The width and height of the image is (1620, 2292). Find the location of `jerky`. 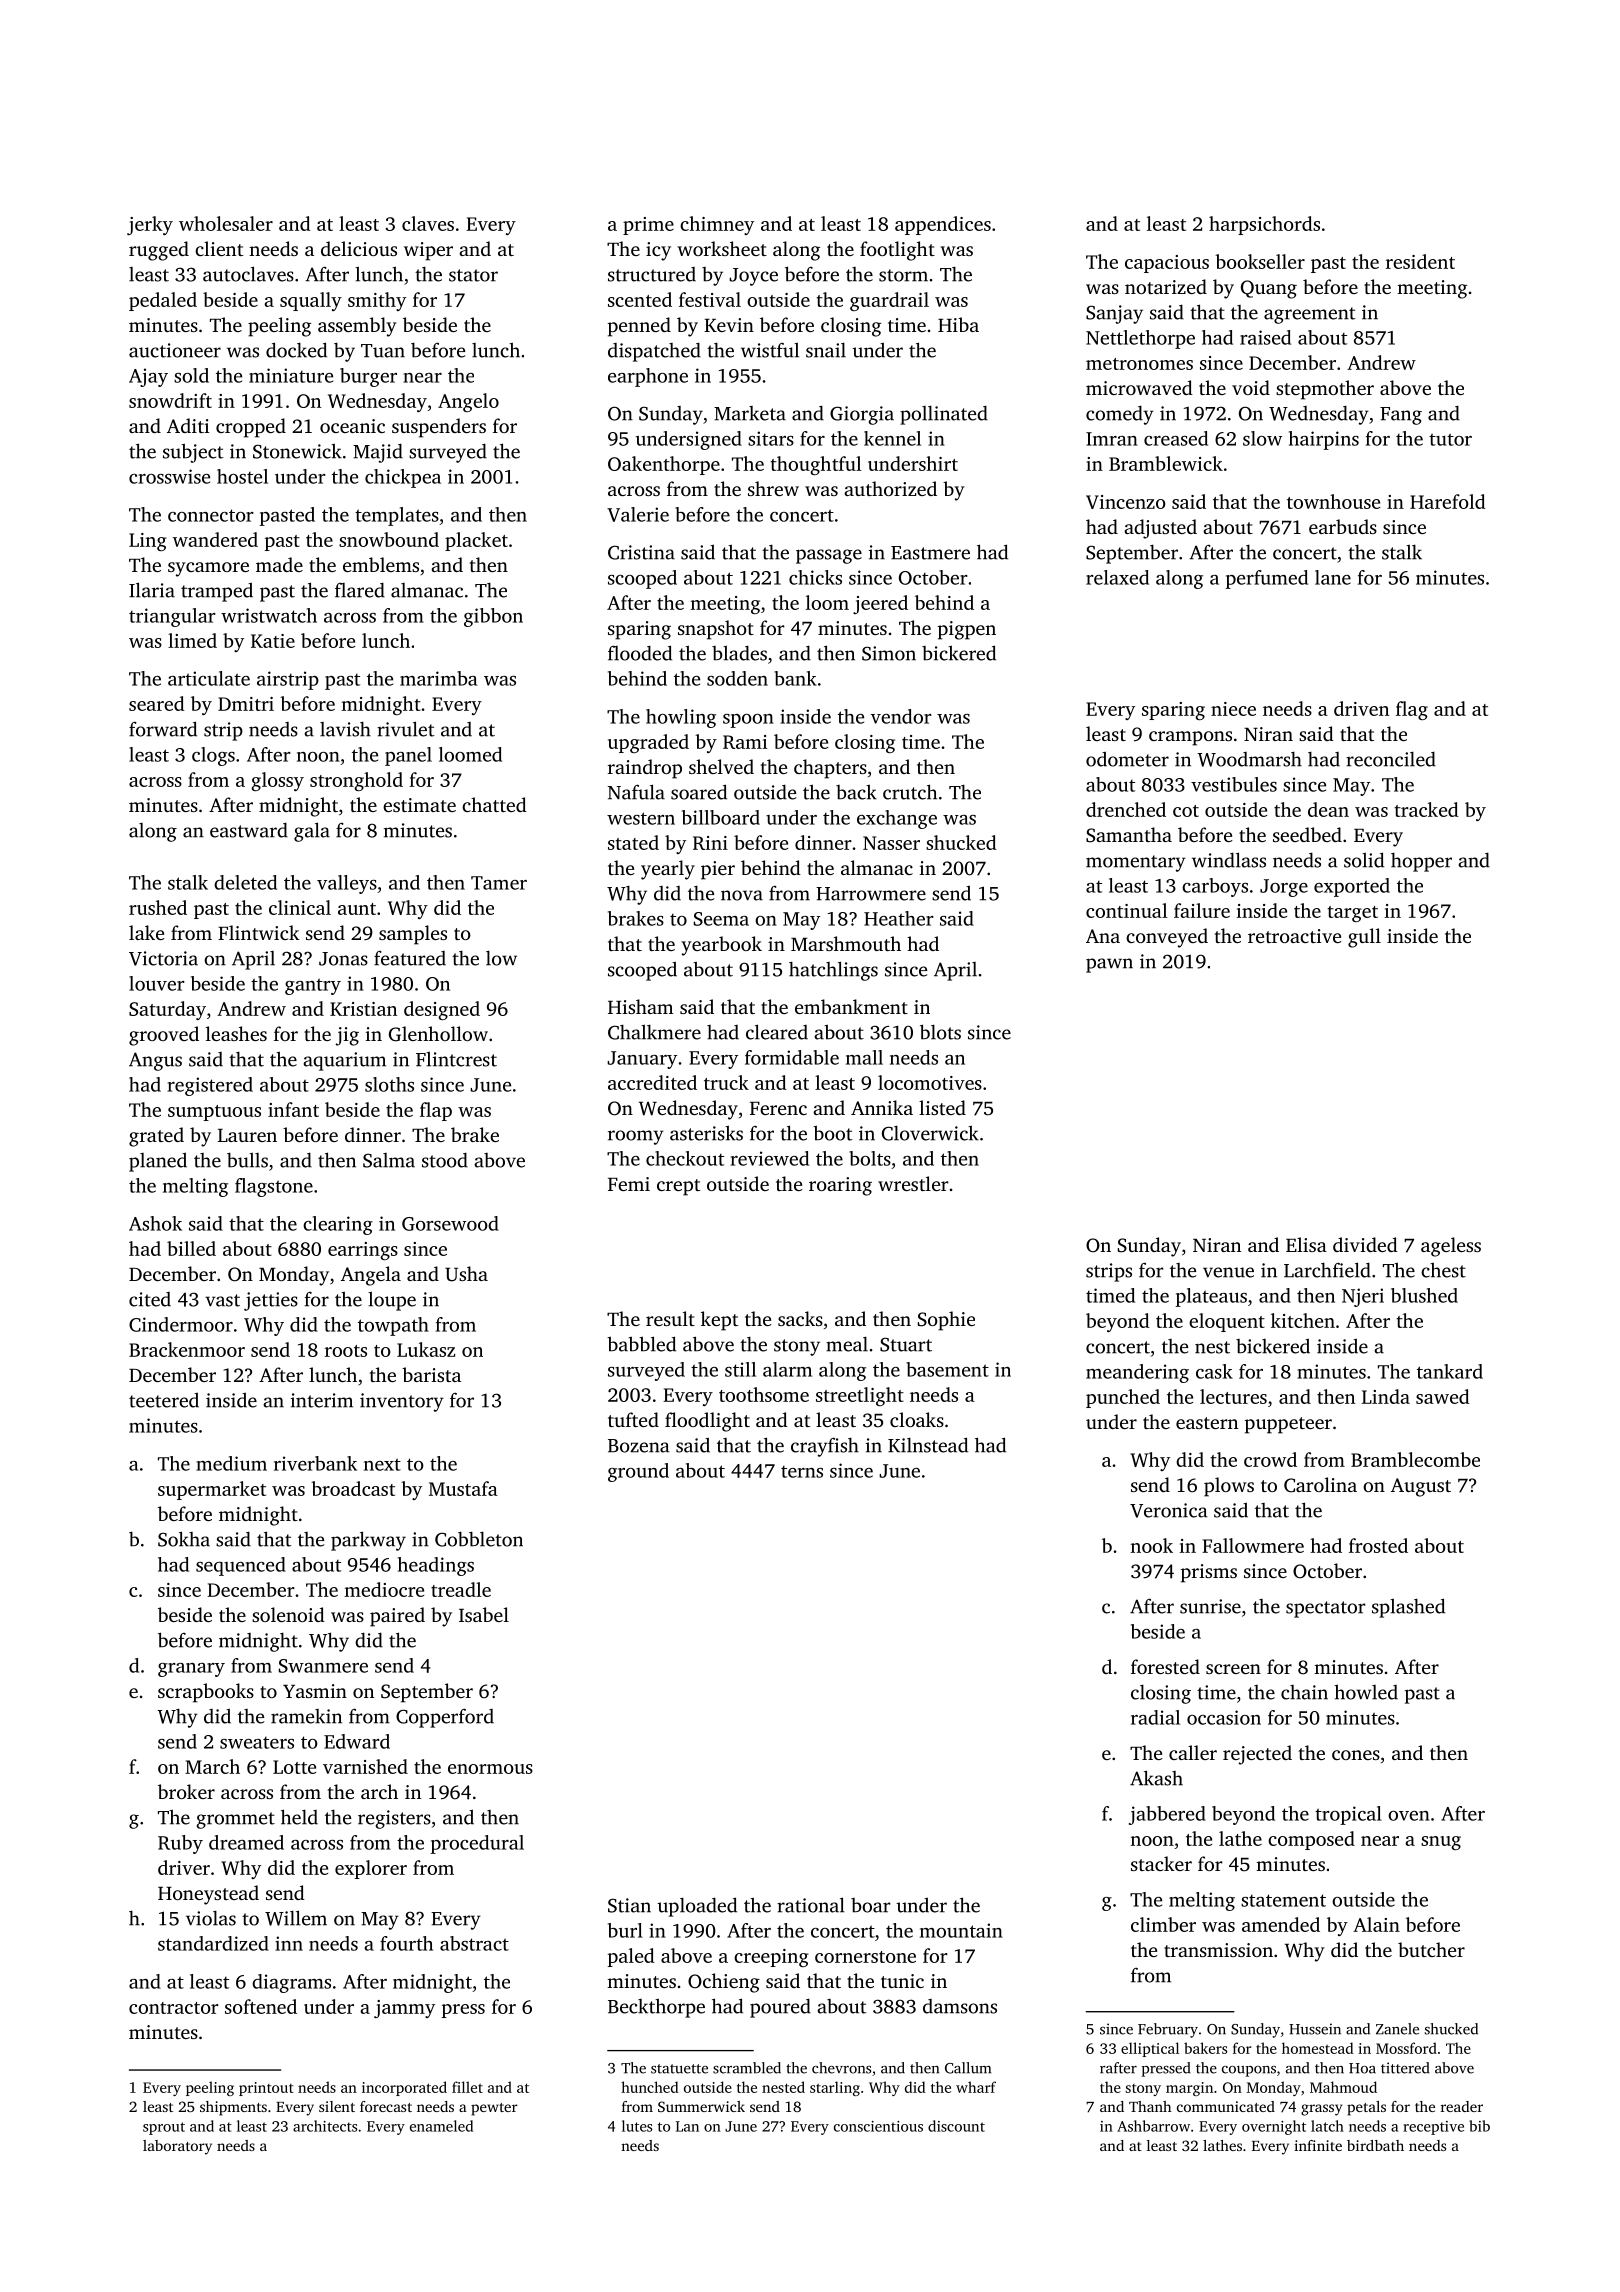

jerky is located at coordinates (150, 225).
